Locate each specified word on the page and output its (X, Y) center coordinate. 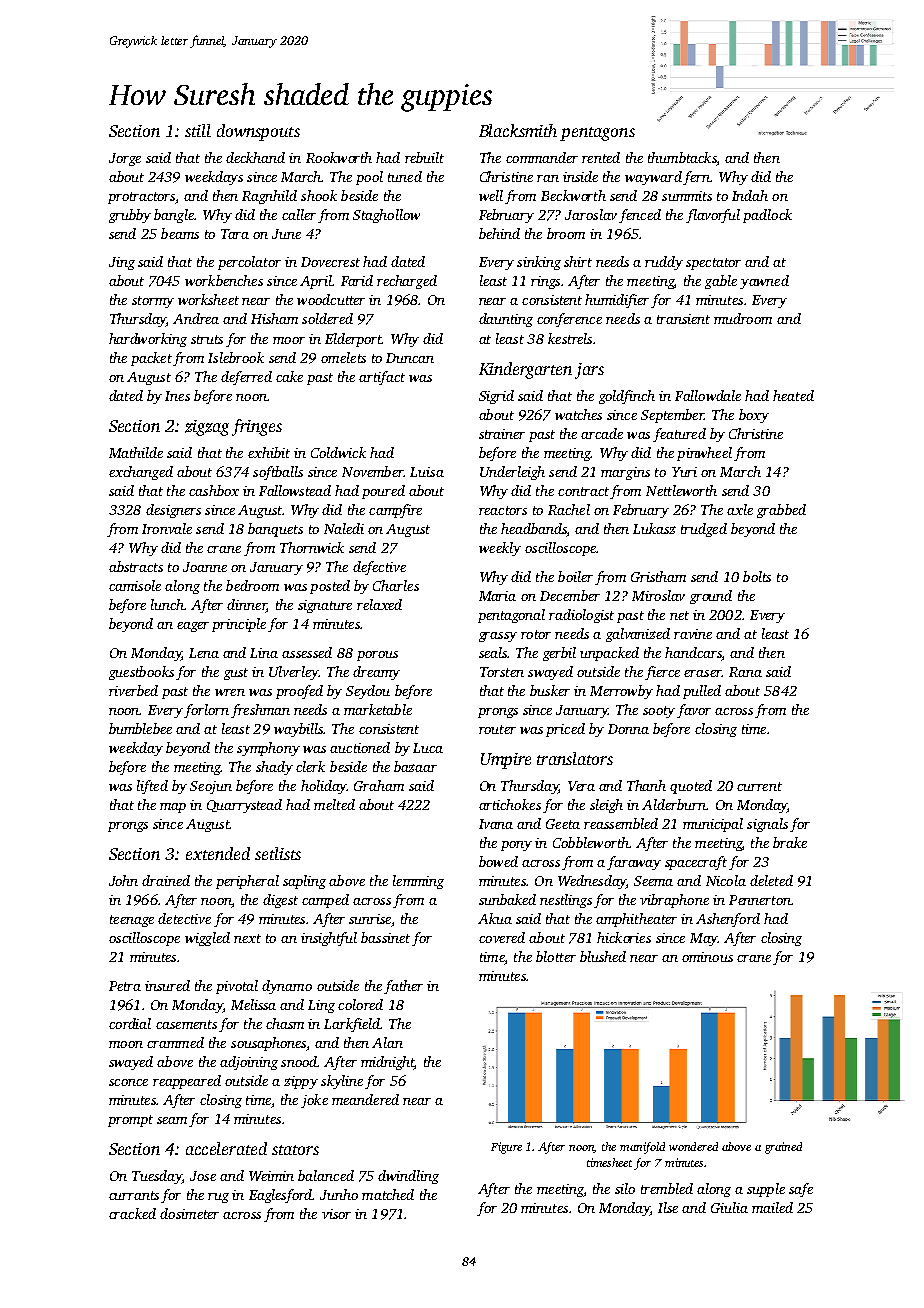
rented (601, 157)
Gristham (658, 576)
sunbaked (507, 899)
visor (336, 1214)
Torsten (502, 672)
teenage (132, 921)
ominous (707, 957)
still (198, 130)
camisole (135, 585)
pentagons (597, 134)
